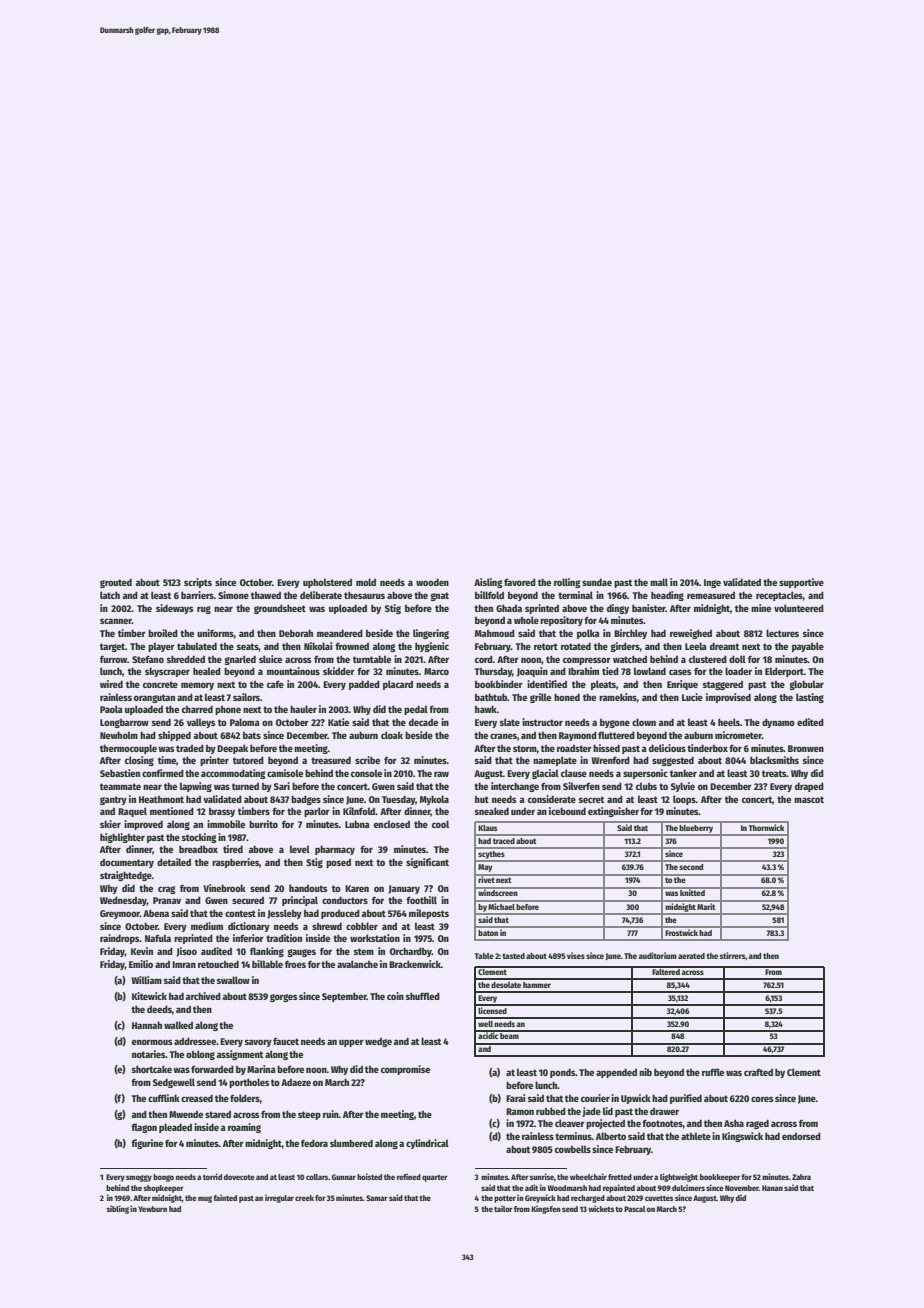 The image size is (924, 1308). I want to click on crafted, so click(758, 1072).
